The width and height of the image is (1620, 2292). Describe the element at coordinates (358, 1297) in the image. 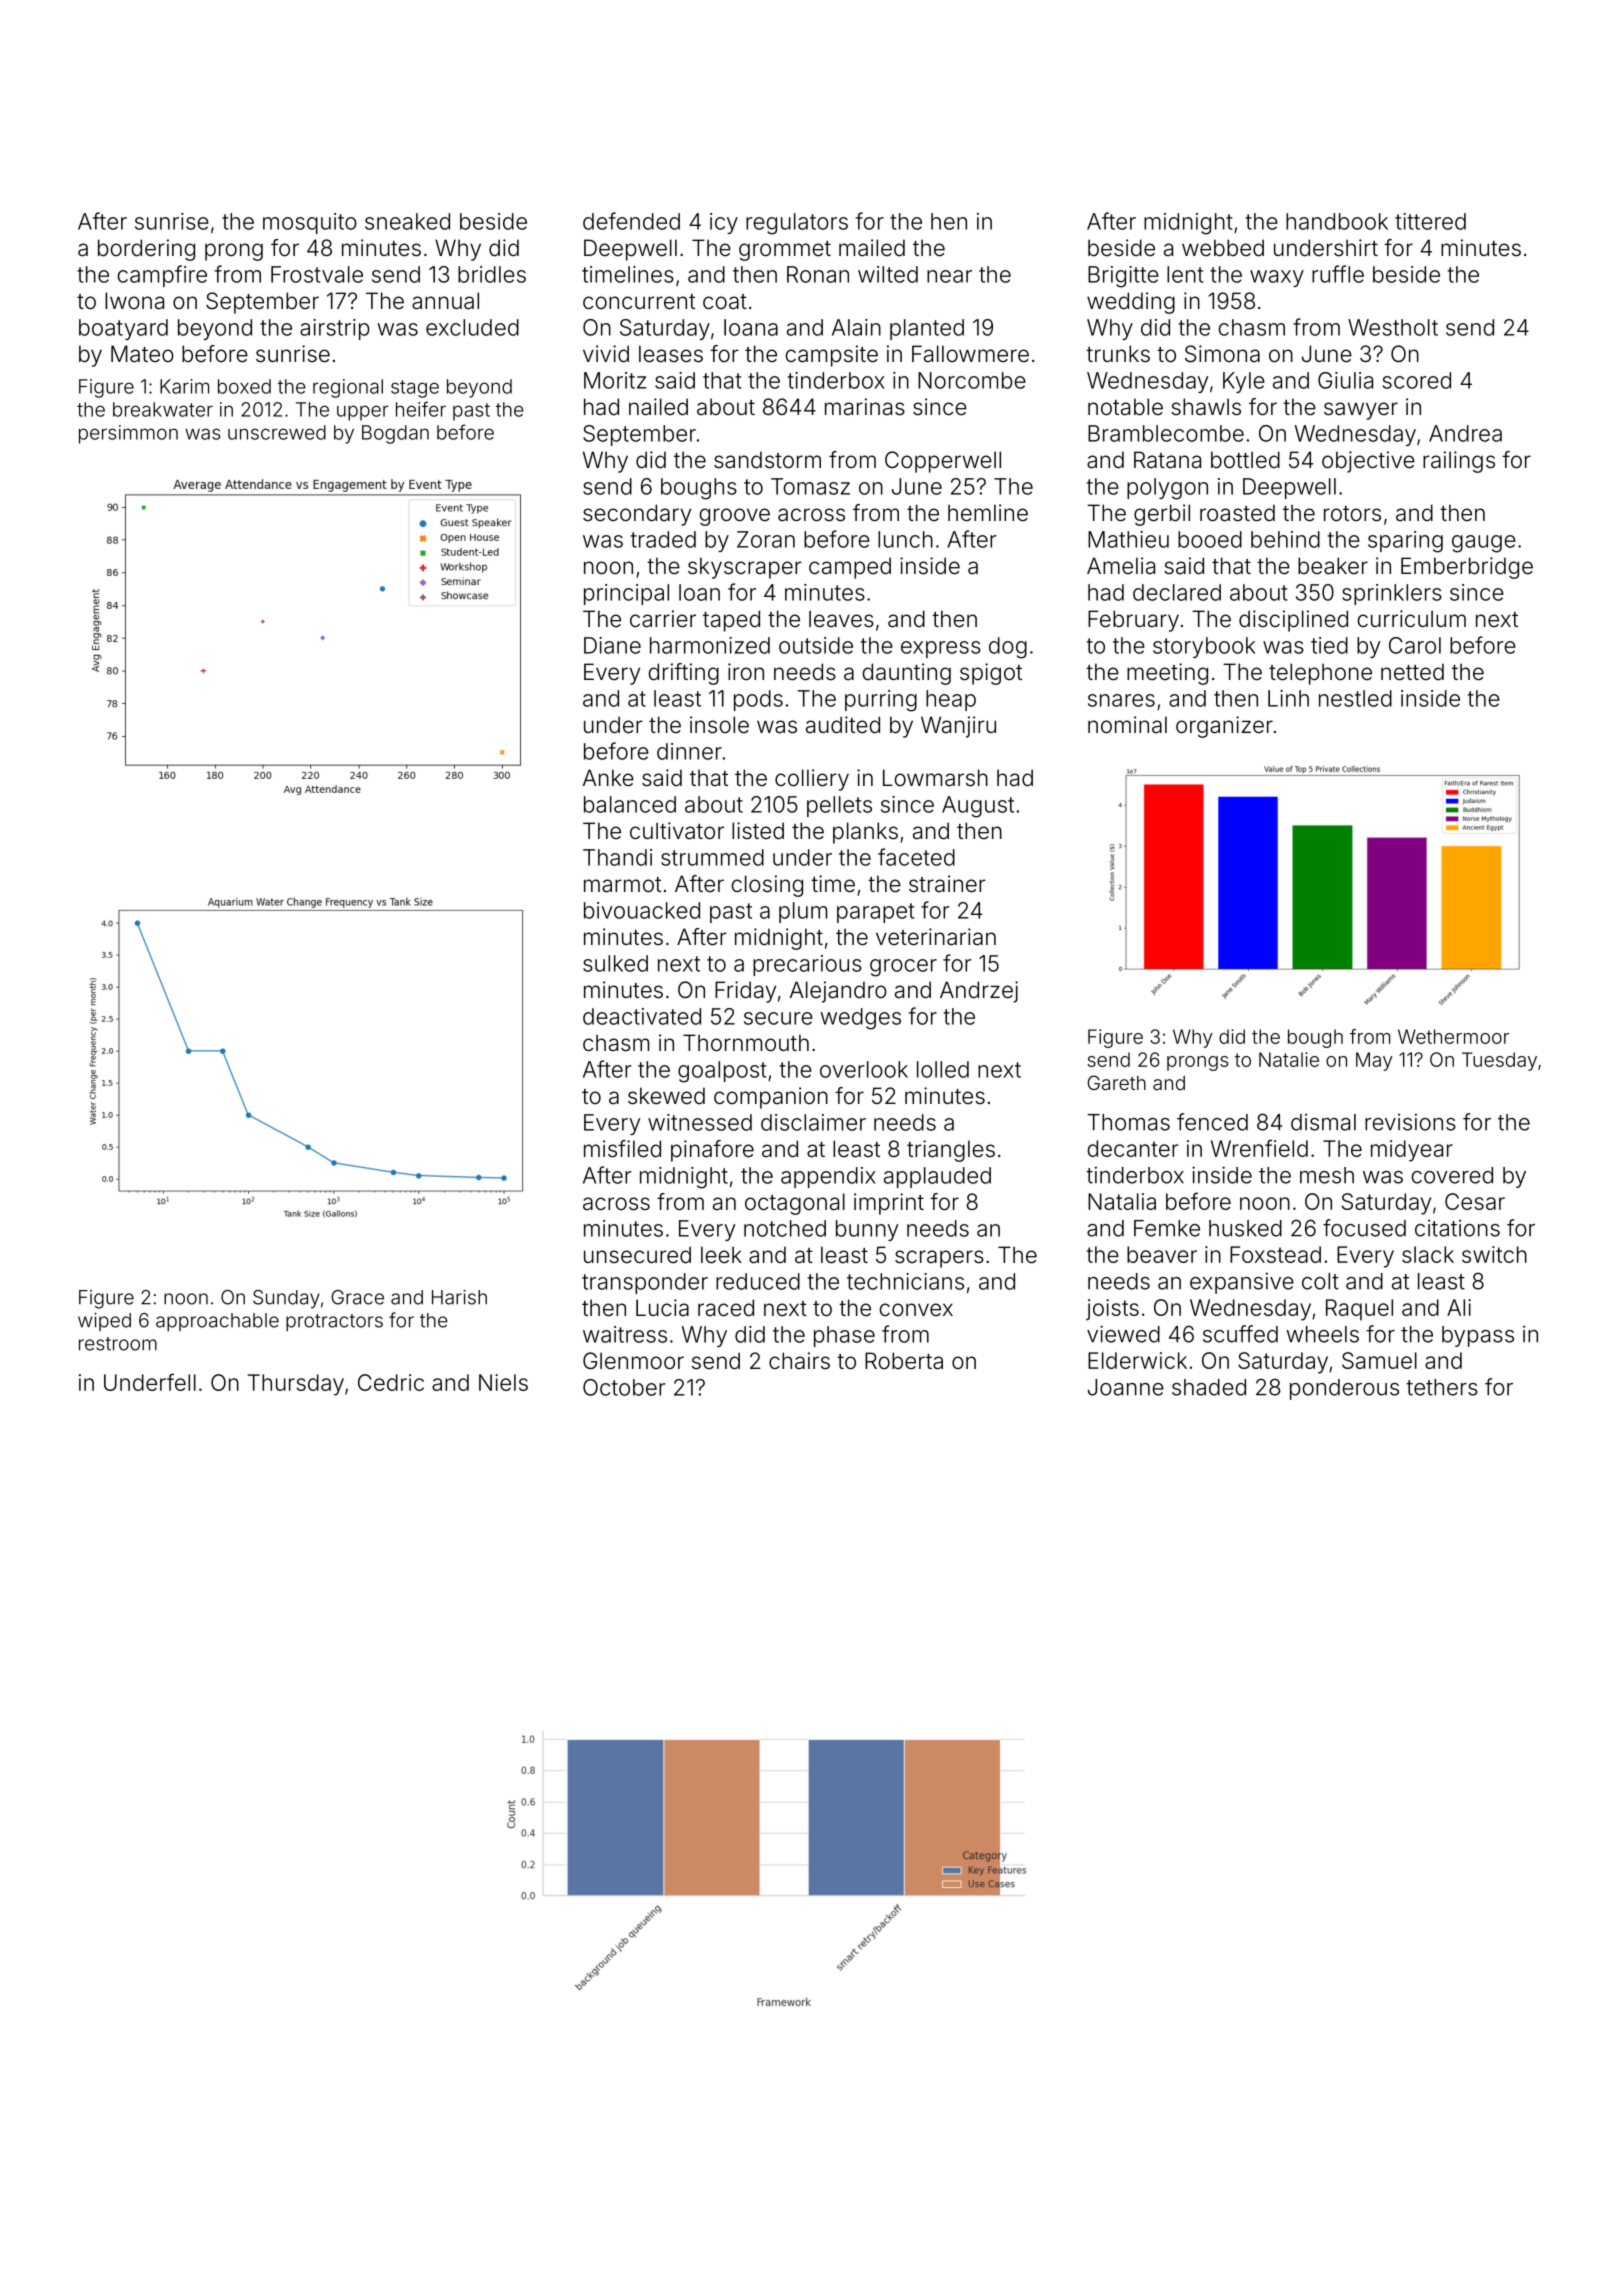

I see `Grace` at that location.
